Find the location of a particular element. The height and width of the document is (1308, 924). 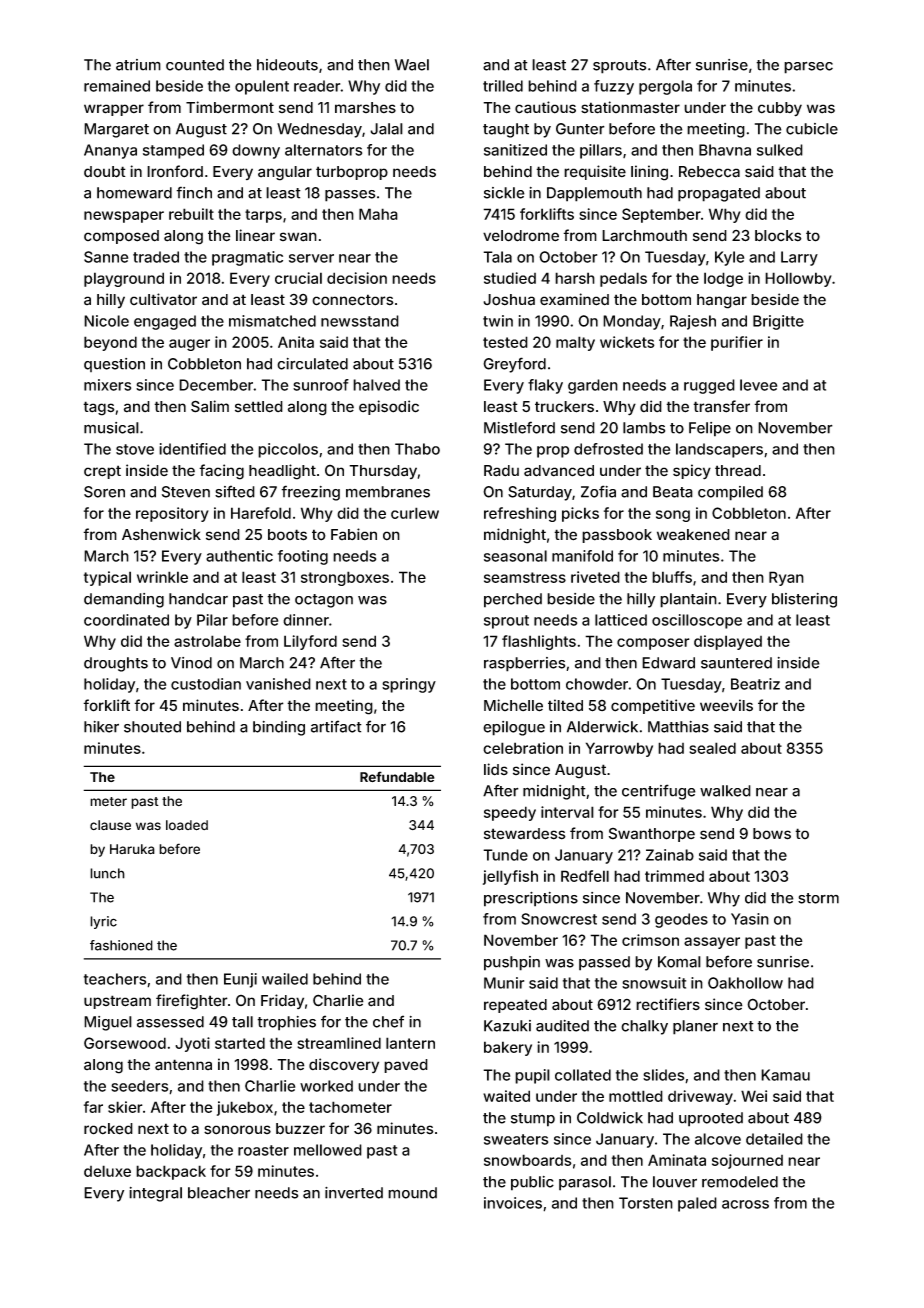

hideouts is located at coordinates (287, 65).
